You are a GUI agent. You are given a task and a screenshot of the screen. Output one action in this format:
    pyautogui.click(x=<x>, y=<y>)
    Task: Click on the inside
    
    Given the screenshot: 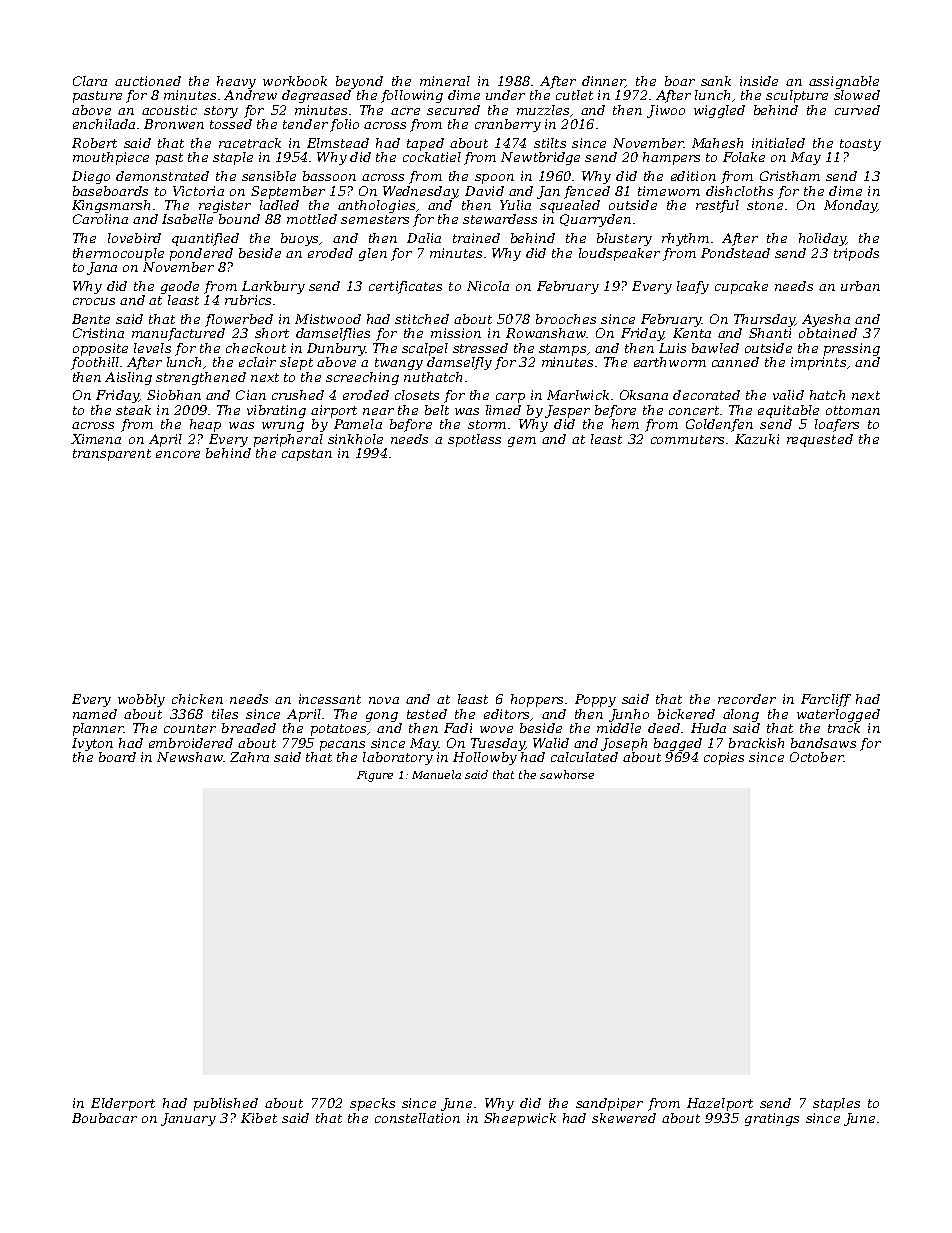 What is the action you would take?
    pyautogui.click(x=759, y=81)
